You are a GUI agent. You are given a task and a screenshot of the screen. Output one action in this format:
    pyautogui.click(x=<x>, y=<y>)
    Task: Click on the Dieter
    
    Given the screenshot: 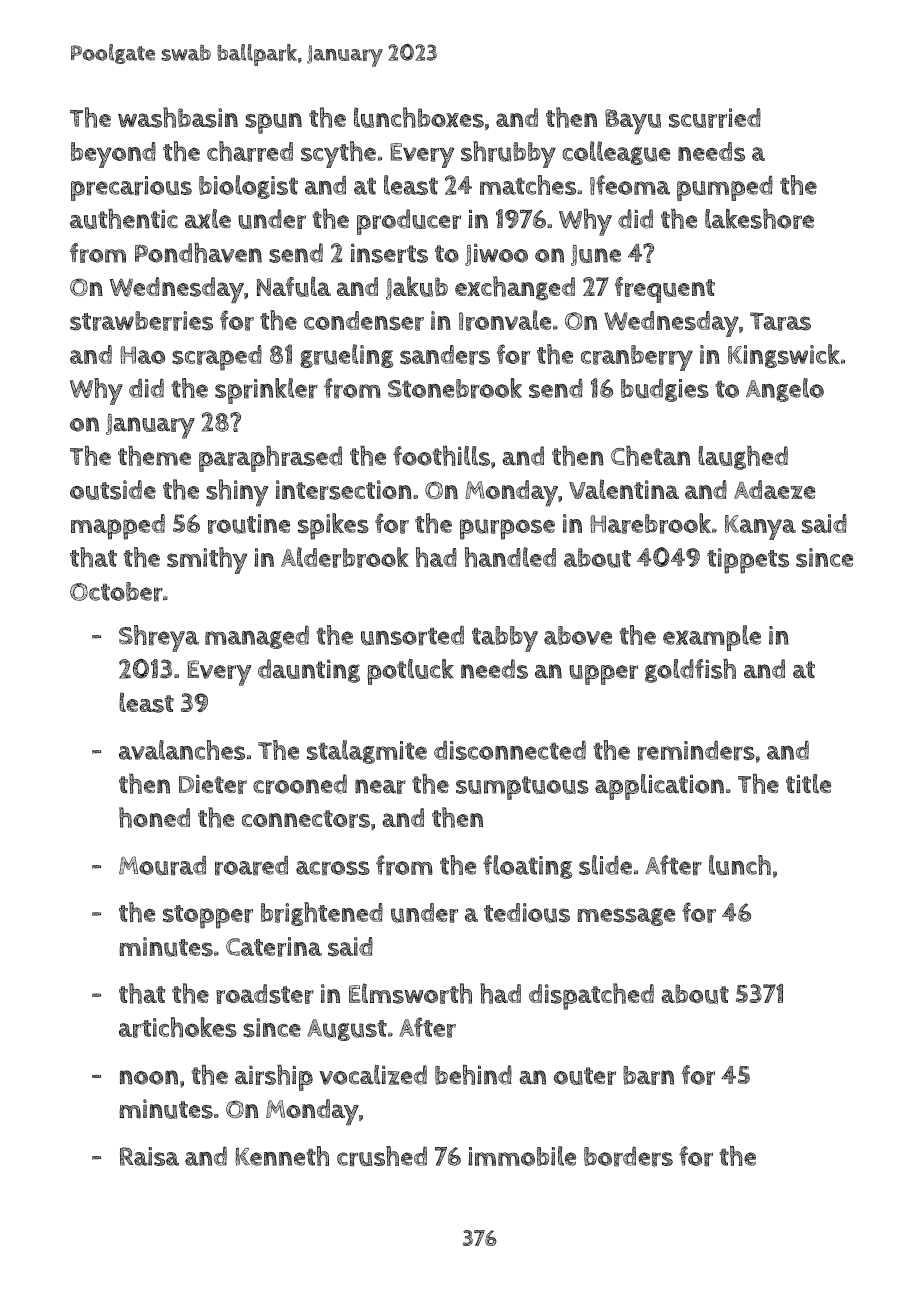 What is the action you would take?
    pyautogui.click(x=213, y=784)
